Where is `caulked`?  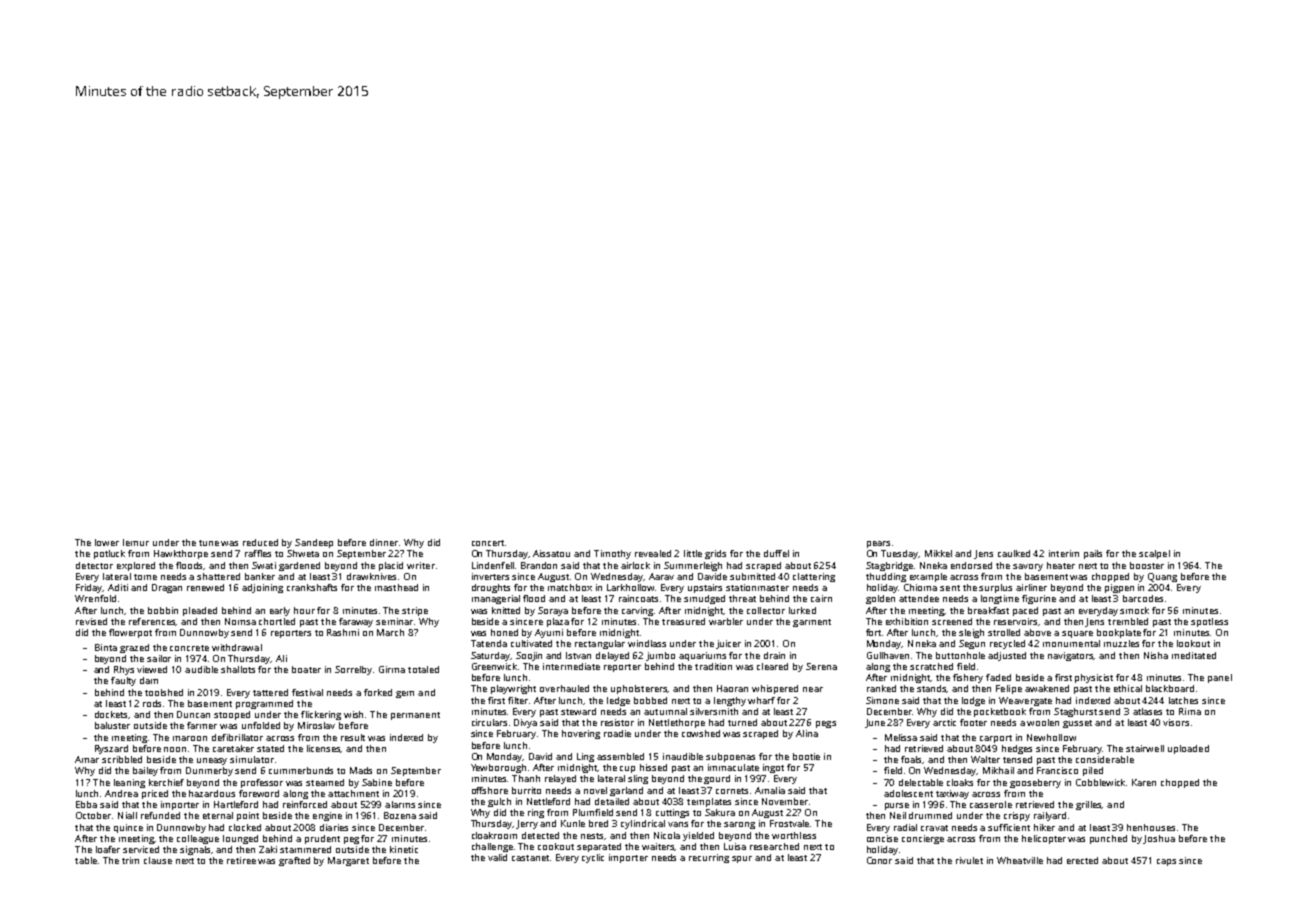
caulked is located at coordinates (1014, 553).
